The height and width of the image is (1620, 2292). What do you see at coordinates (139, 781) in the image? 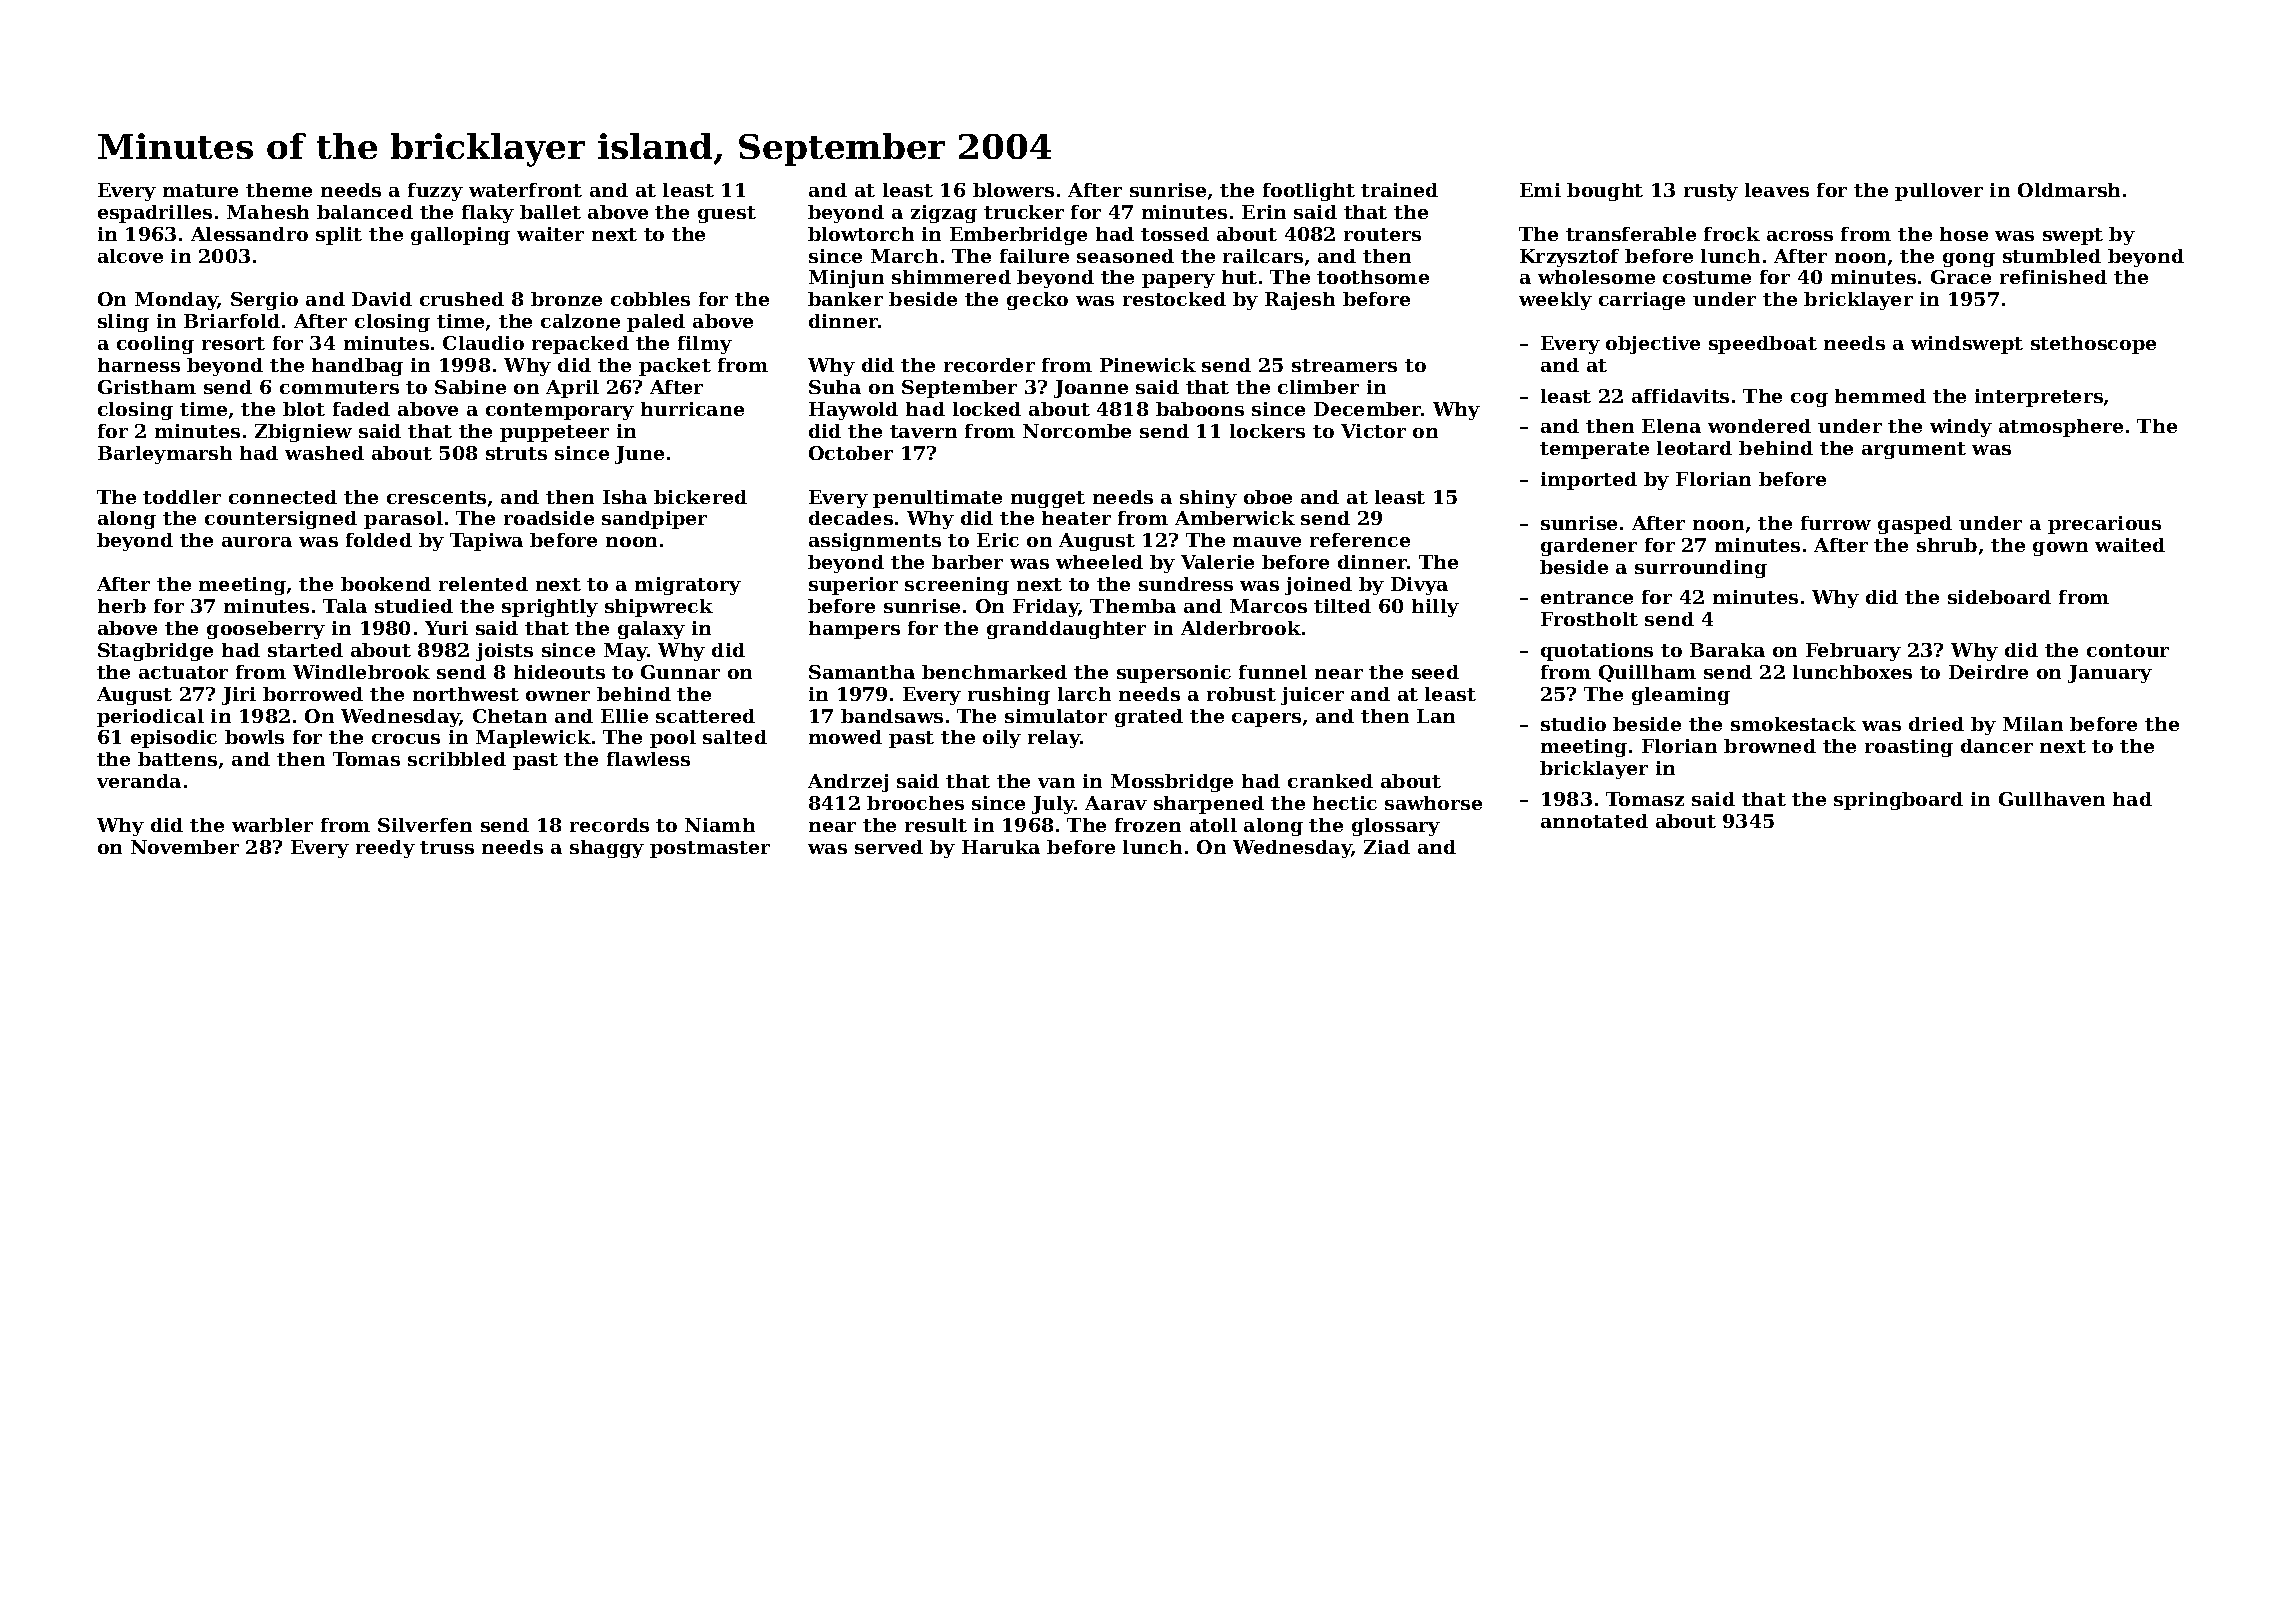
I see `veranda` at bounding box center [139, 781].
